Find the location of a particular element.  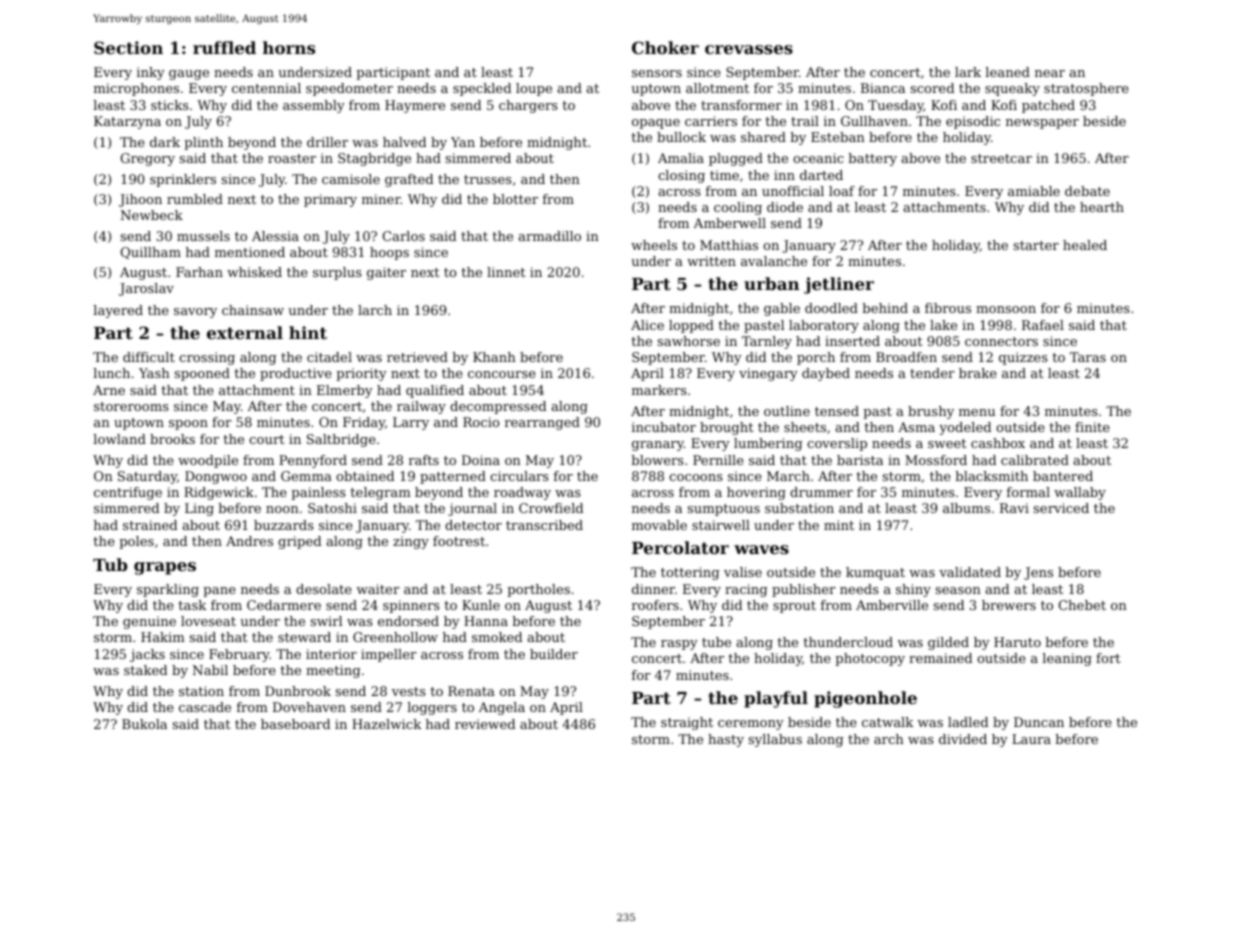

crossing is located at coordinates (207, 358).
